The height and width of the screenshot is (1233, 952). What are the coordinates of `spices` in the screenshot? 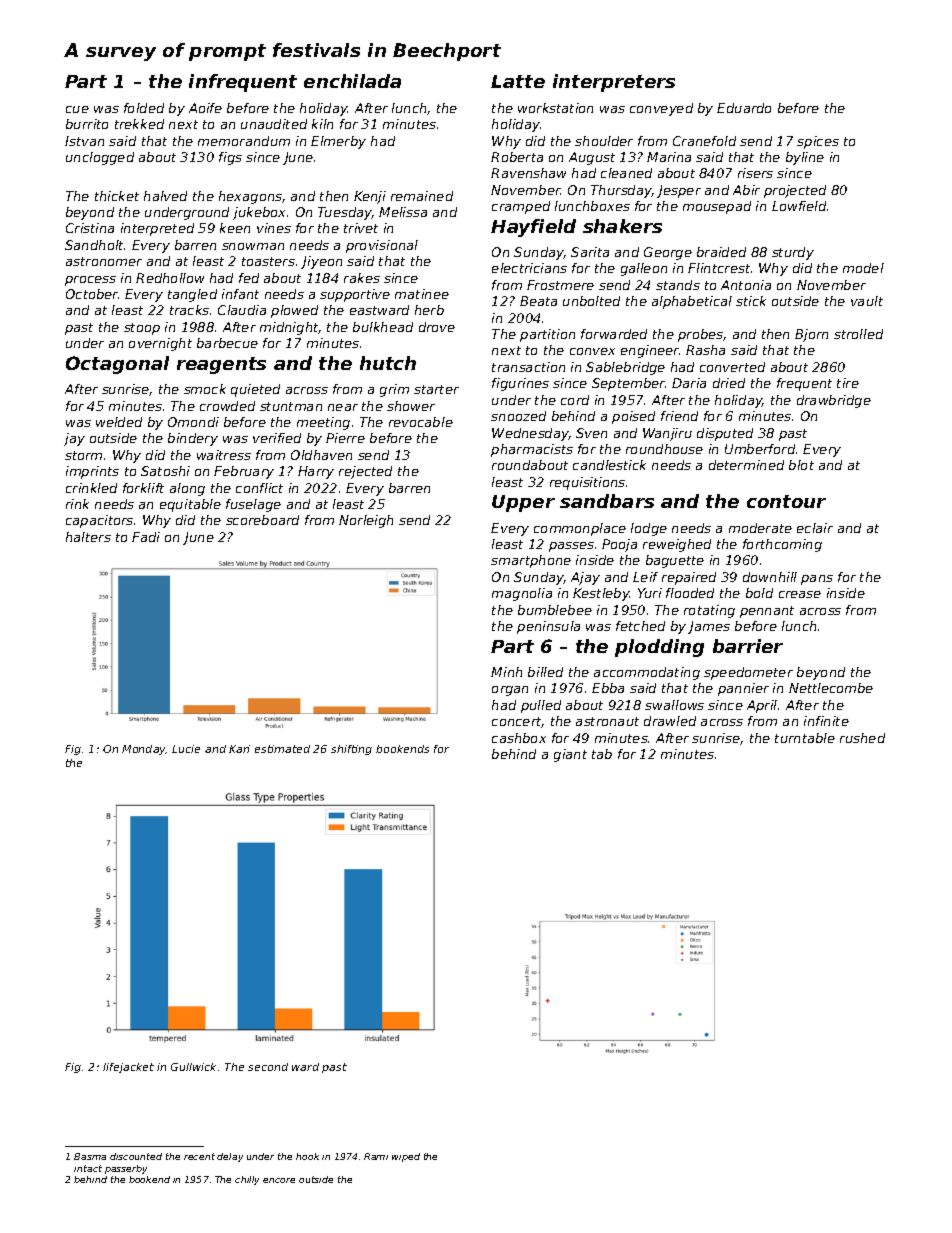 It's located at (818, 142).
